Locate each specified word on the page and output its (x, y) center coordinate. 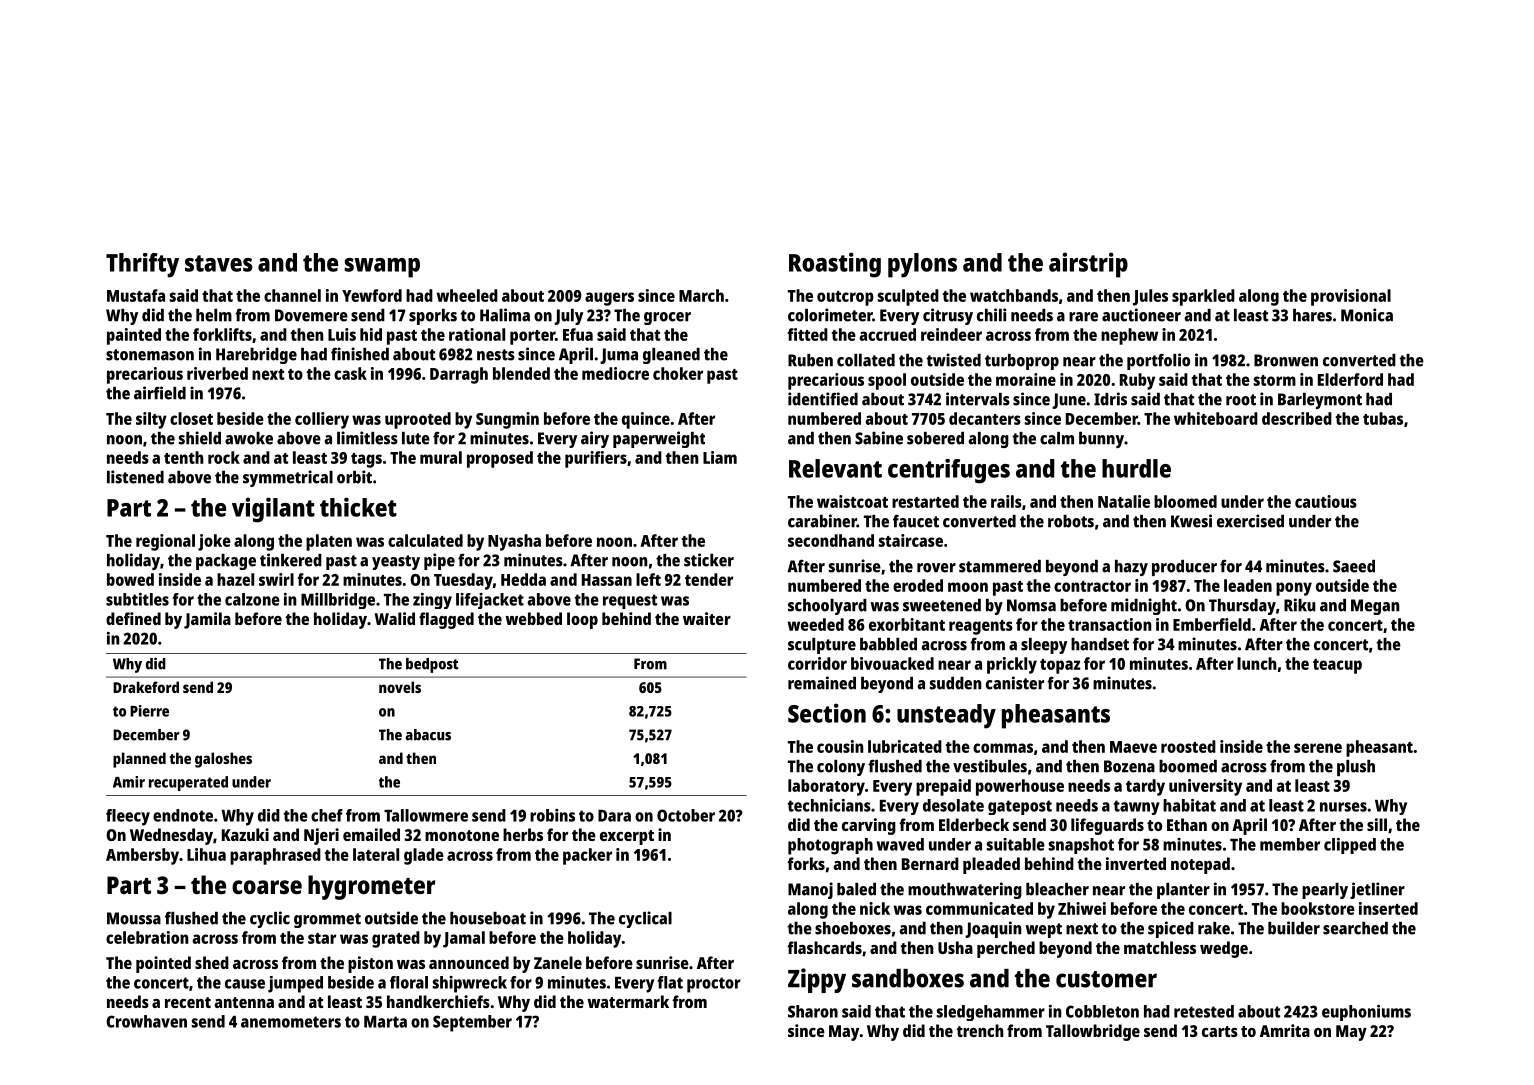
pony (1294, 589)
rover (936, 568)
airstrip (1088, 265)
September (472, 1023)
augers (609, 299)
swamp (382, 268)
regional (165, 542)
